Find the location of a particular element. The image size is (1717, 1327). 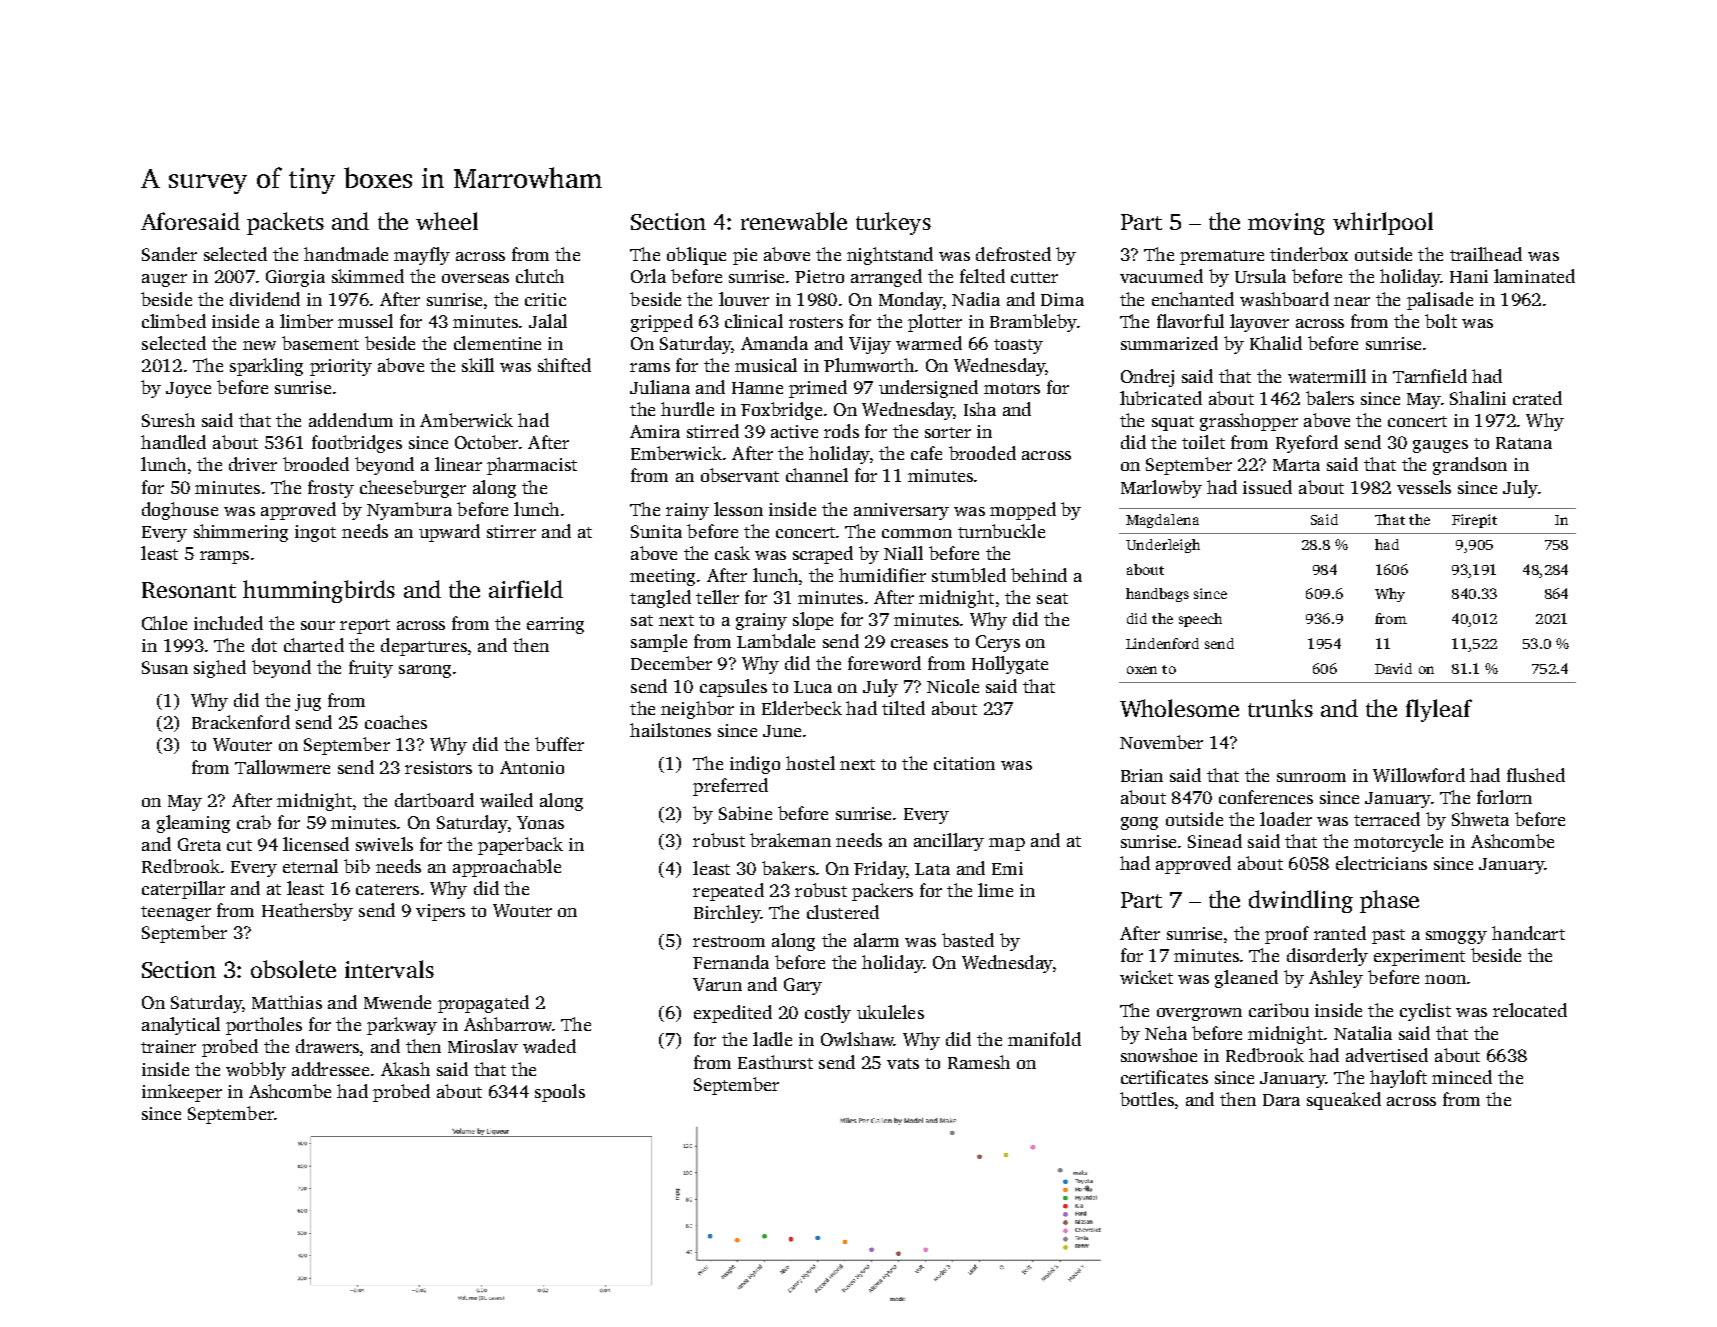

airfield is located at coordinates (526, 589).
